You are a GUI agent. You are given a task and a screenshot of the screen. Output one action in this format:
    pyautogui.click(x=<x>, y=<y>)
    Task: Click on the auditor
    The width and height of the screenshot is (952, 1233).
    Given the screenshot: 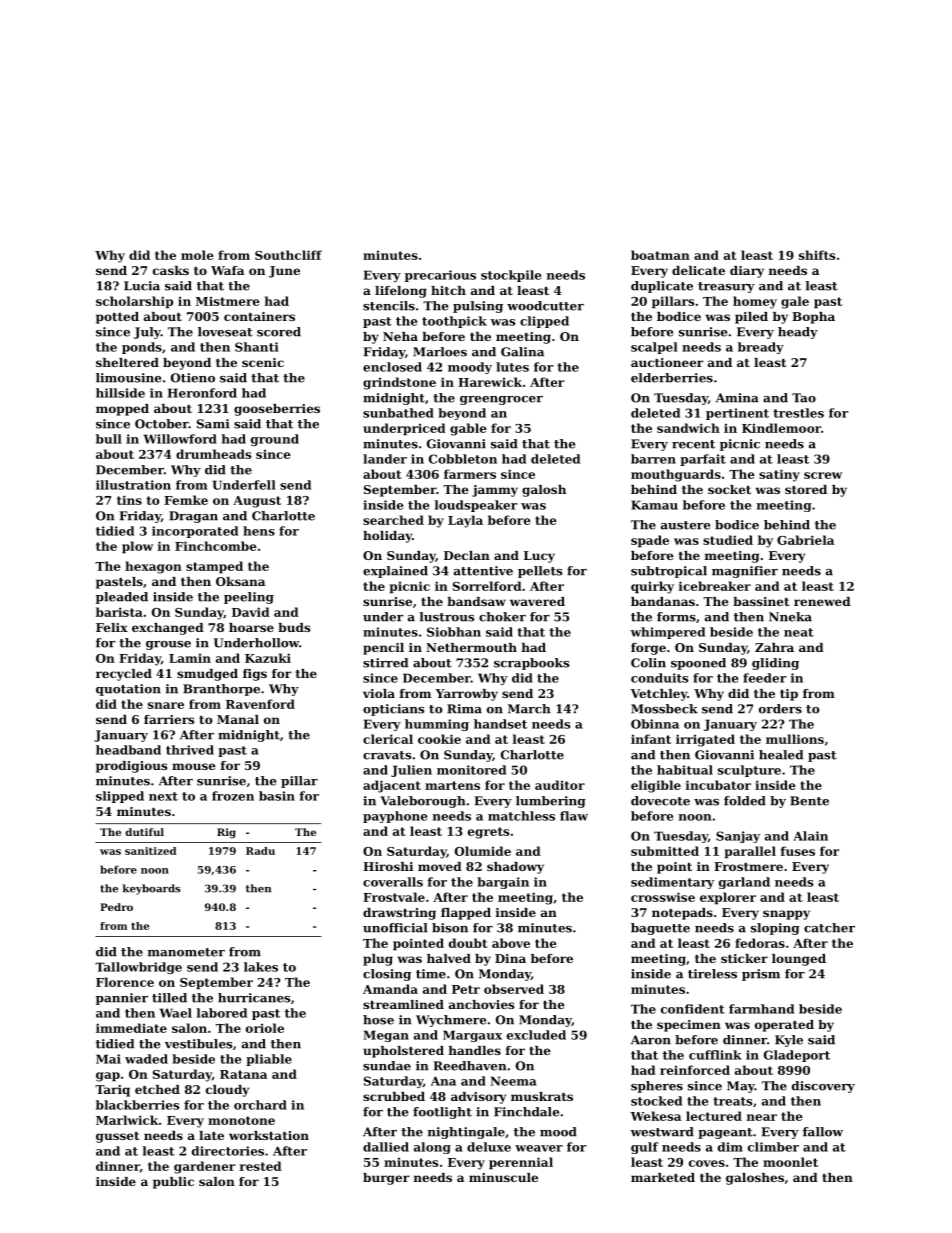 What is the action you would take?
    pyautogui.click(x=560, y=785)
